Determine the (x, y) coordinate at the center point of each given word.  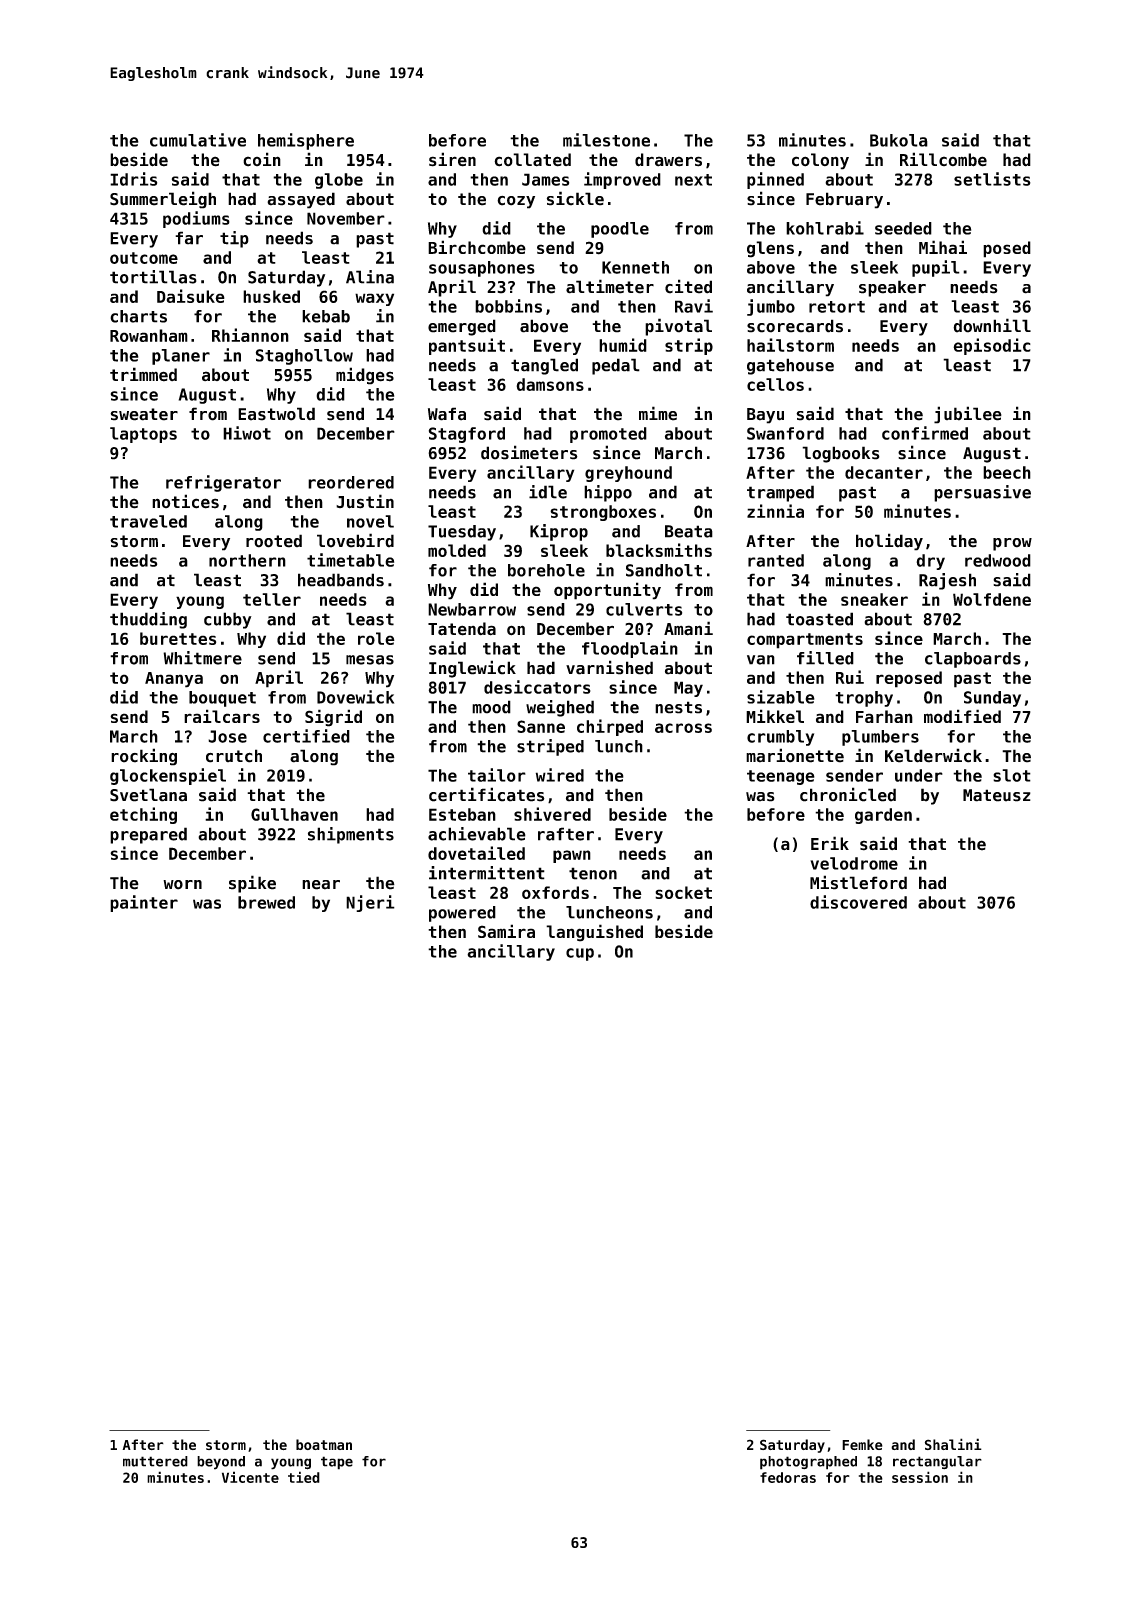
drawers (668, 160)
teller (272, 599)
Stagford (467, 435)
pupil (936, 268)
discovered (858, 902)
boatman (324, 1444)
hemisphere (306, 141)
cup (580, 954)
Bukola (899, 140)
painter (144, 903)
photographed (808, 1463)
